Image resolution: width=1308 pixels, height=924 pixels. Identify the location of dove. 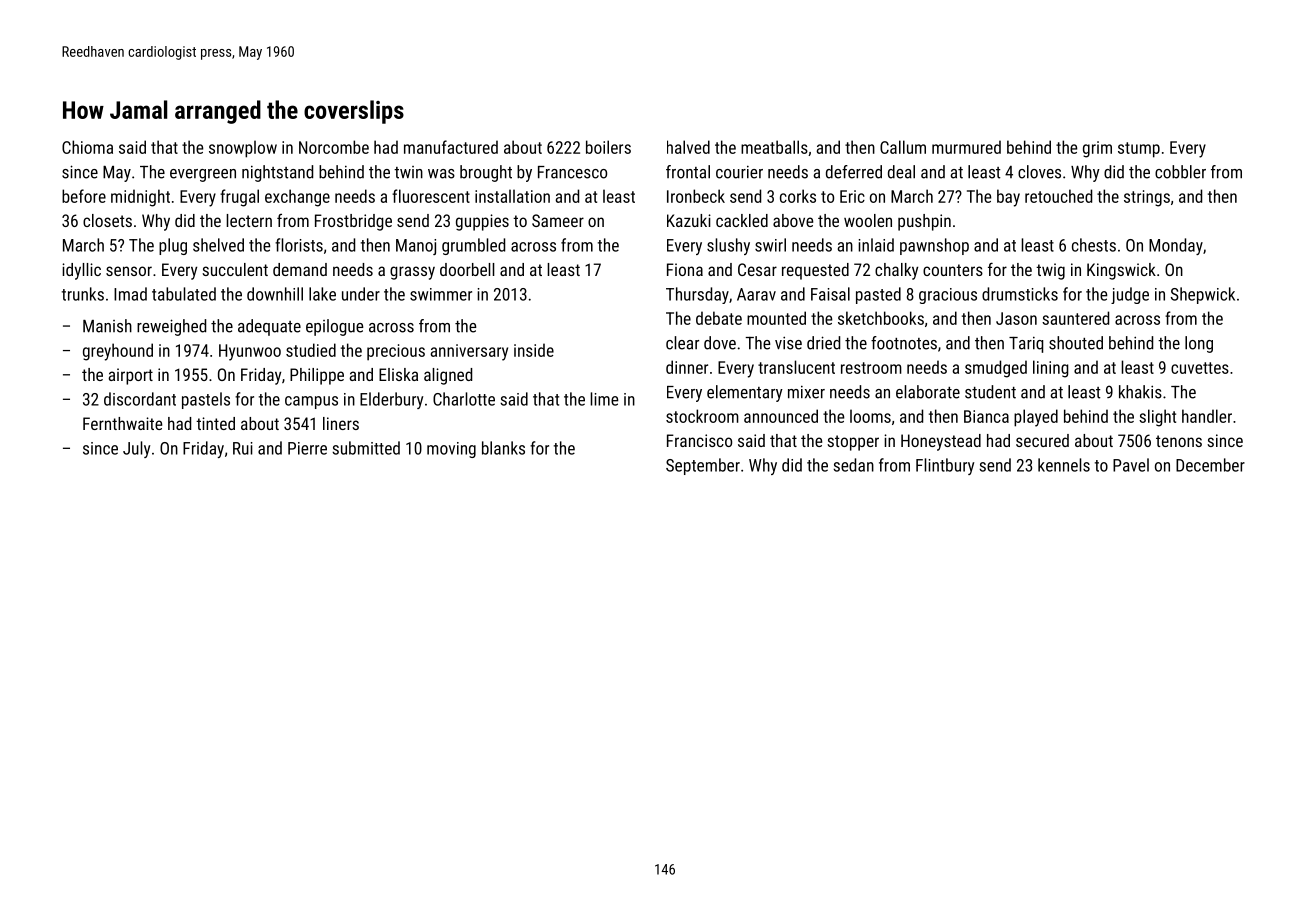
(720, 343).
